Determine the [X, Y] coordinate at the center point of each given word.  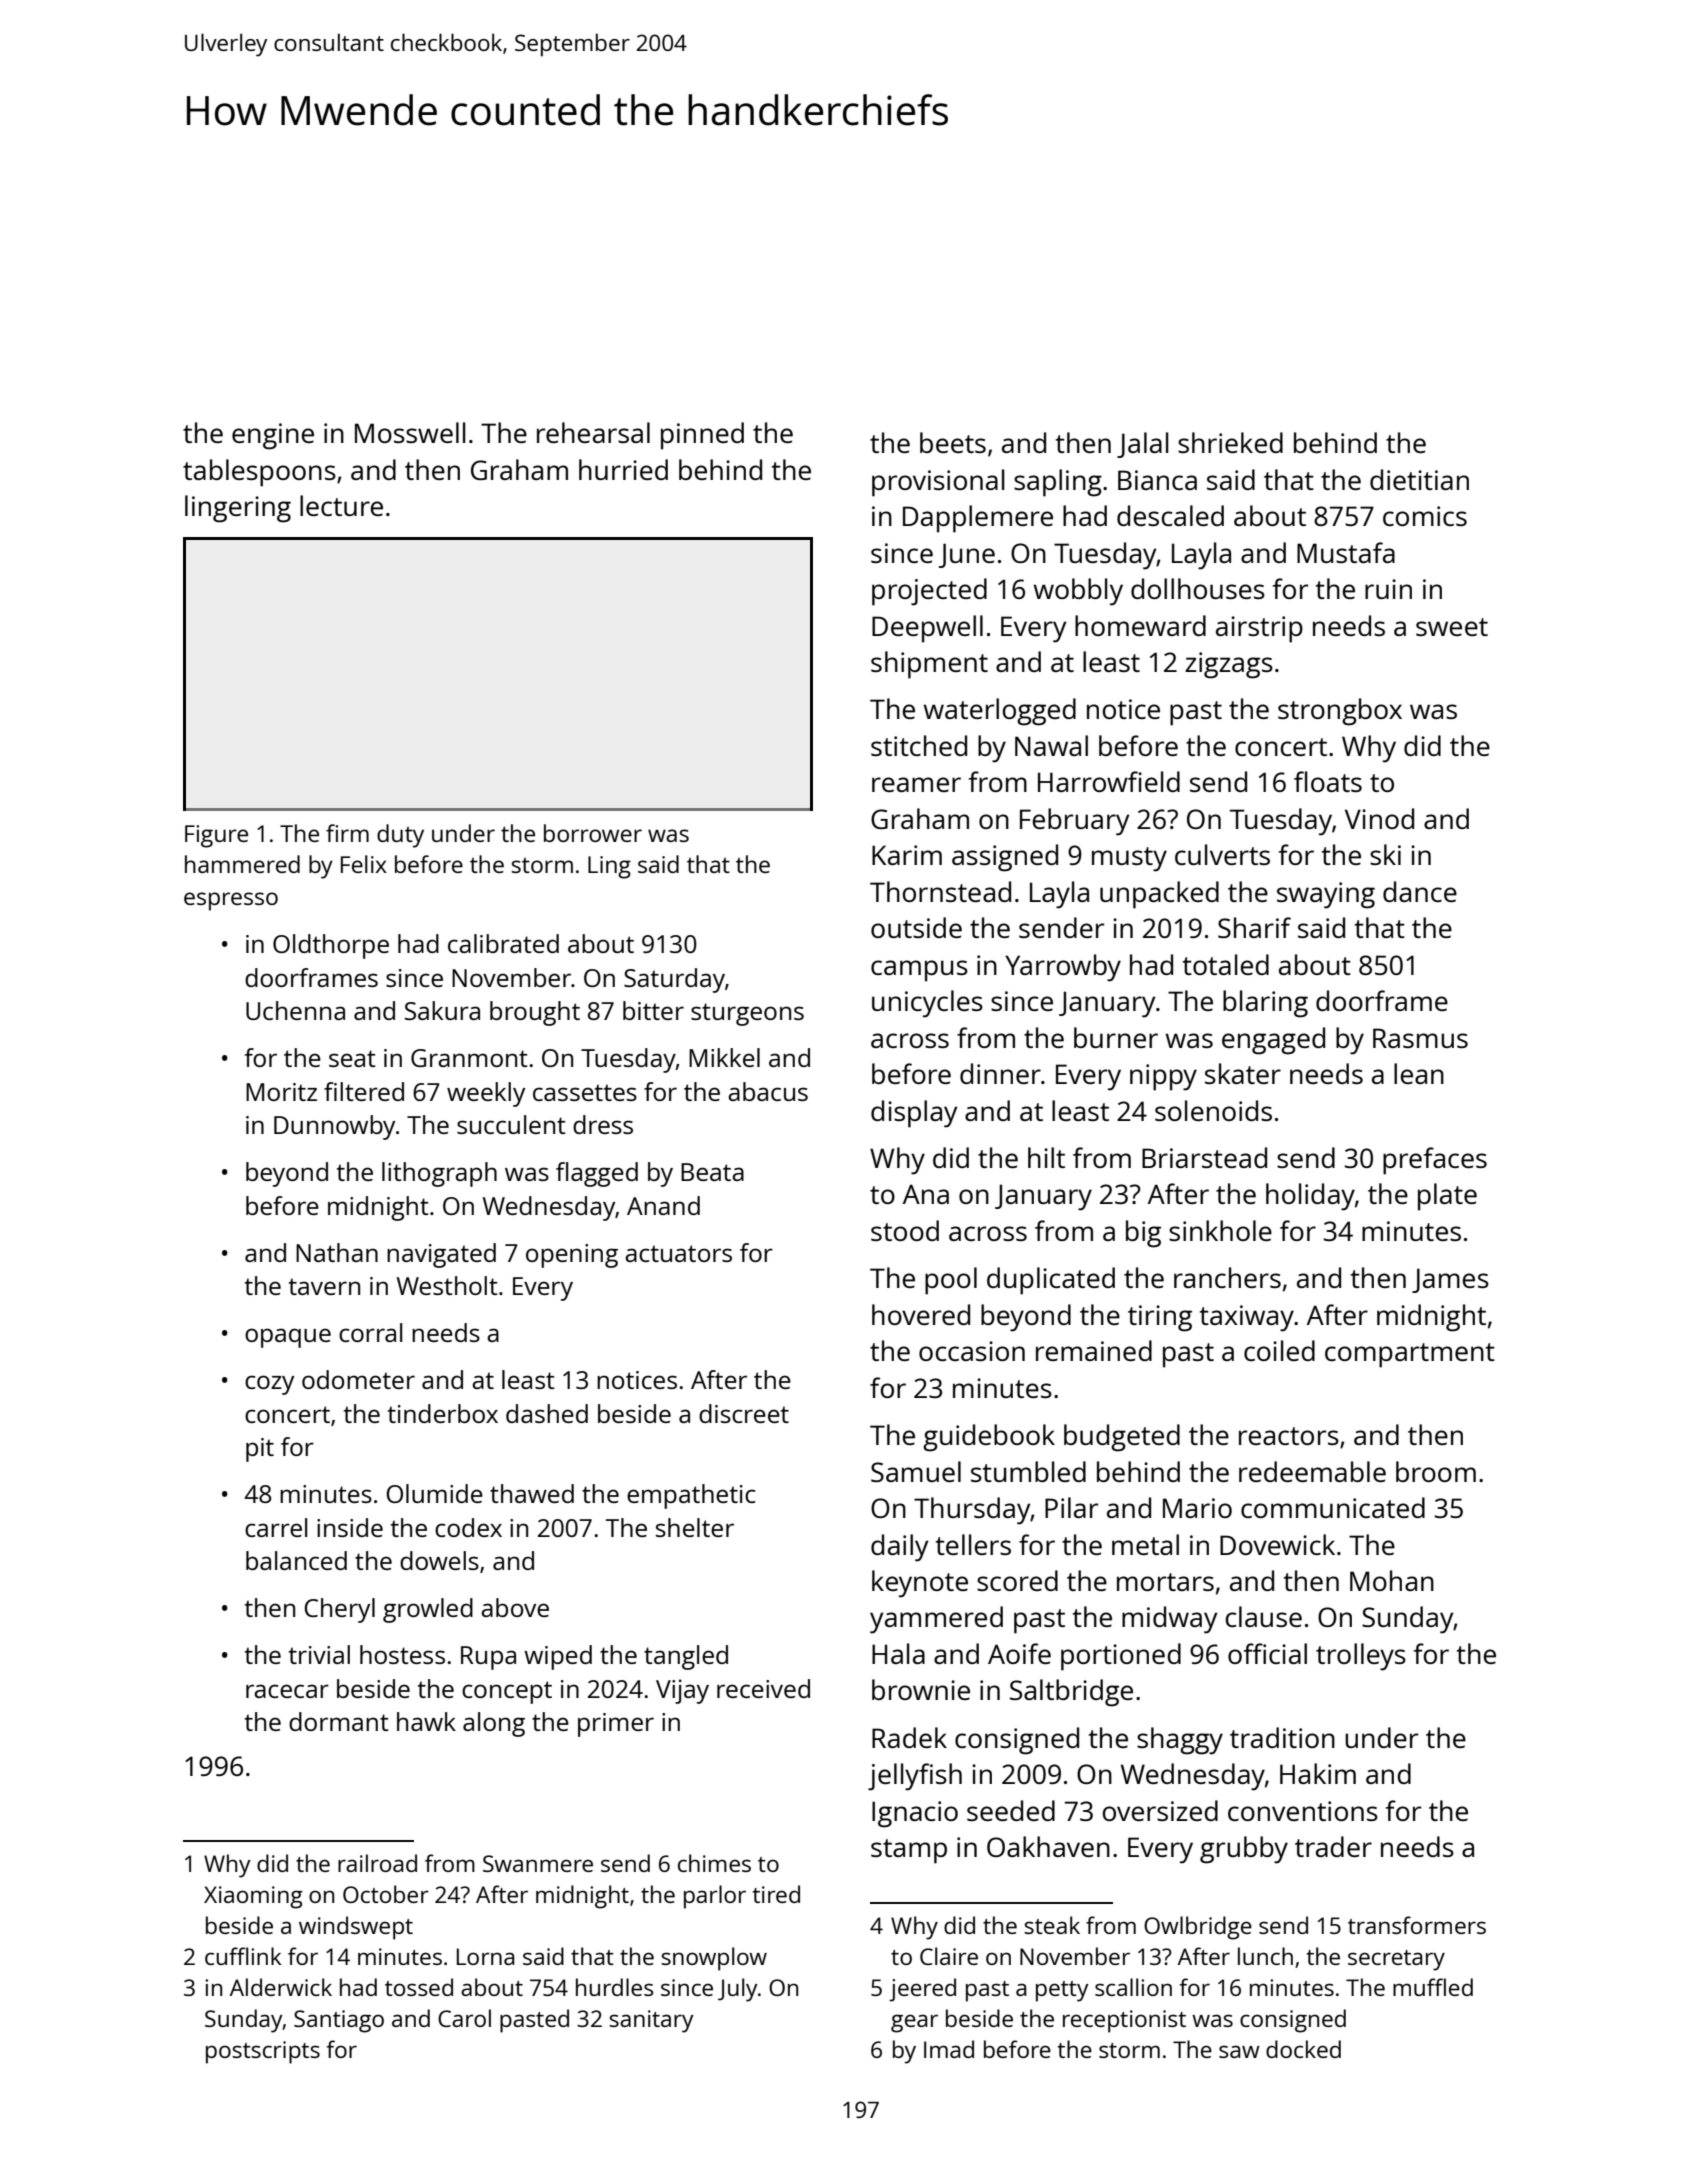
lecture [341, 505]
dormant [339, 1721]
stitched [919, 745]
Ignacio [915, 1814]
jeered [922, 1990]
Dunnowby [334, 1127]
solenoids [1213, 1110]
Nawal [1051, 745]
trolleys [1361, 1657]
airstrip [1259, 629]
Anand [663, 1205]
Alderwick [281, 1987]
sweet [1452, 627]
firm [347, 833]
